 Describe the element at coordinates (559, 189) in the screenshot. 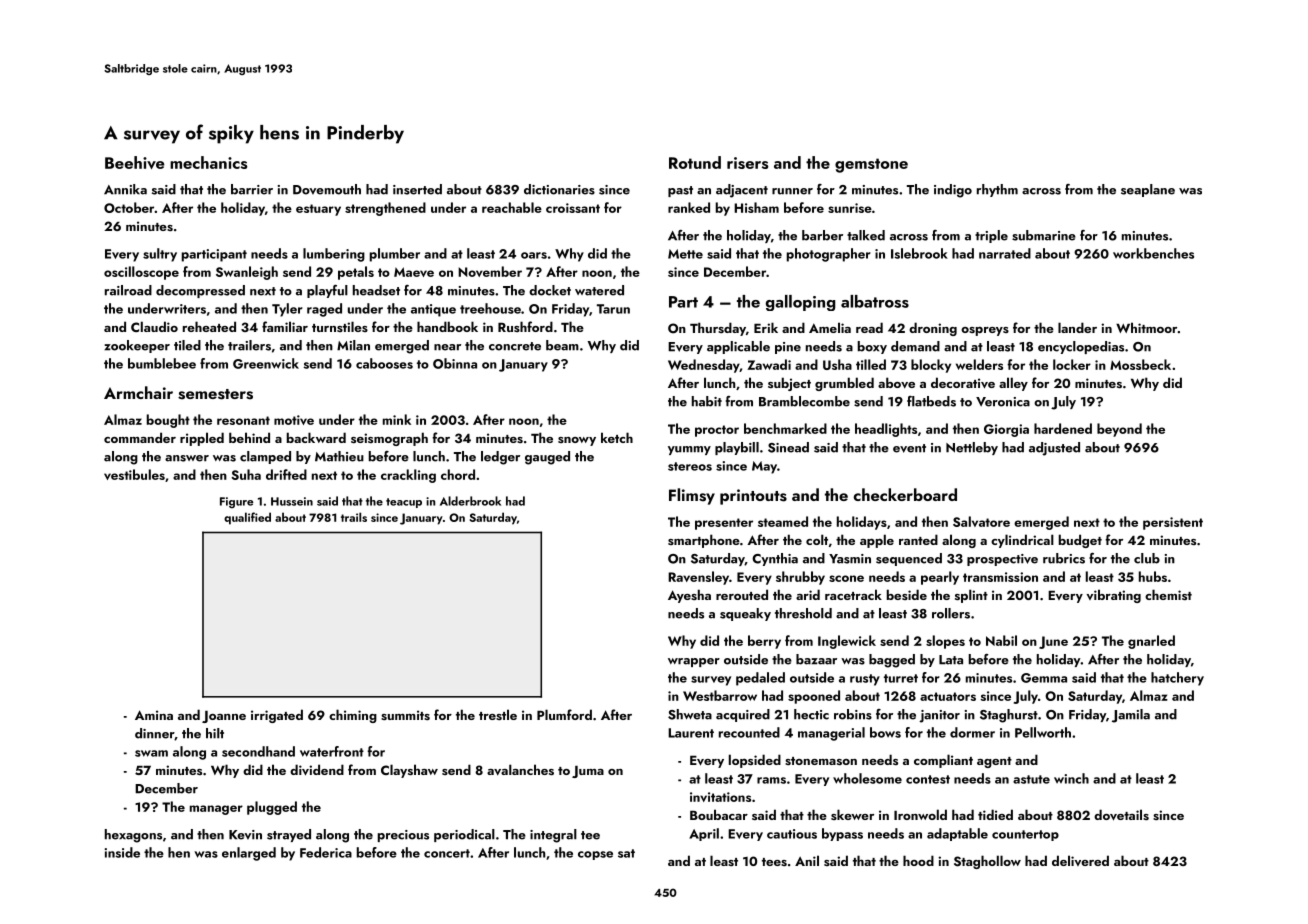

I see `dictionaries` at that location.
